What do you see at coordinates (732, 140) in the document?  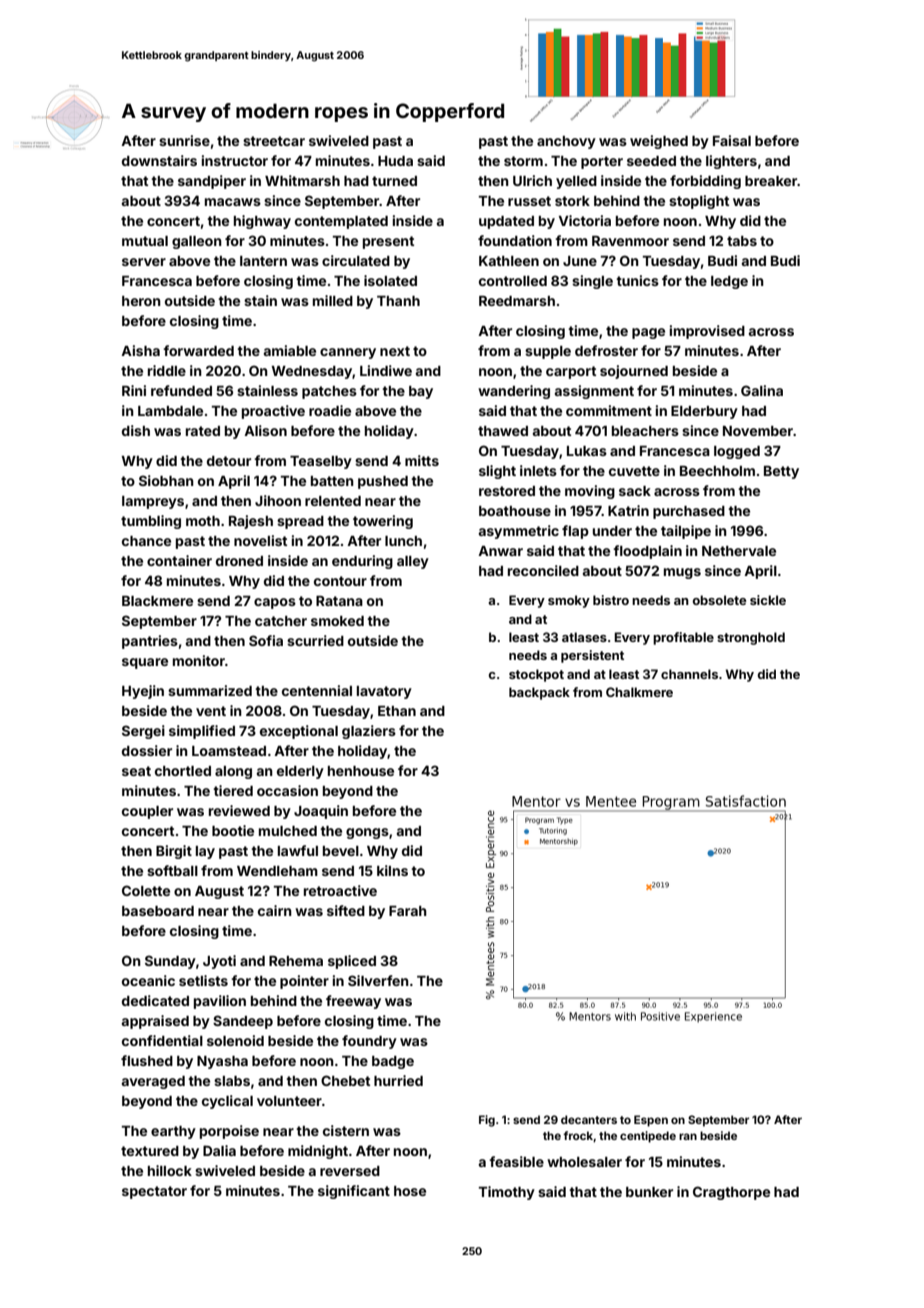 I see `Faisal` at bounding box center [732, 140].
